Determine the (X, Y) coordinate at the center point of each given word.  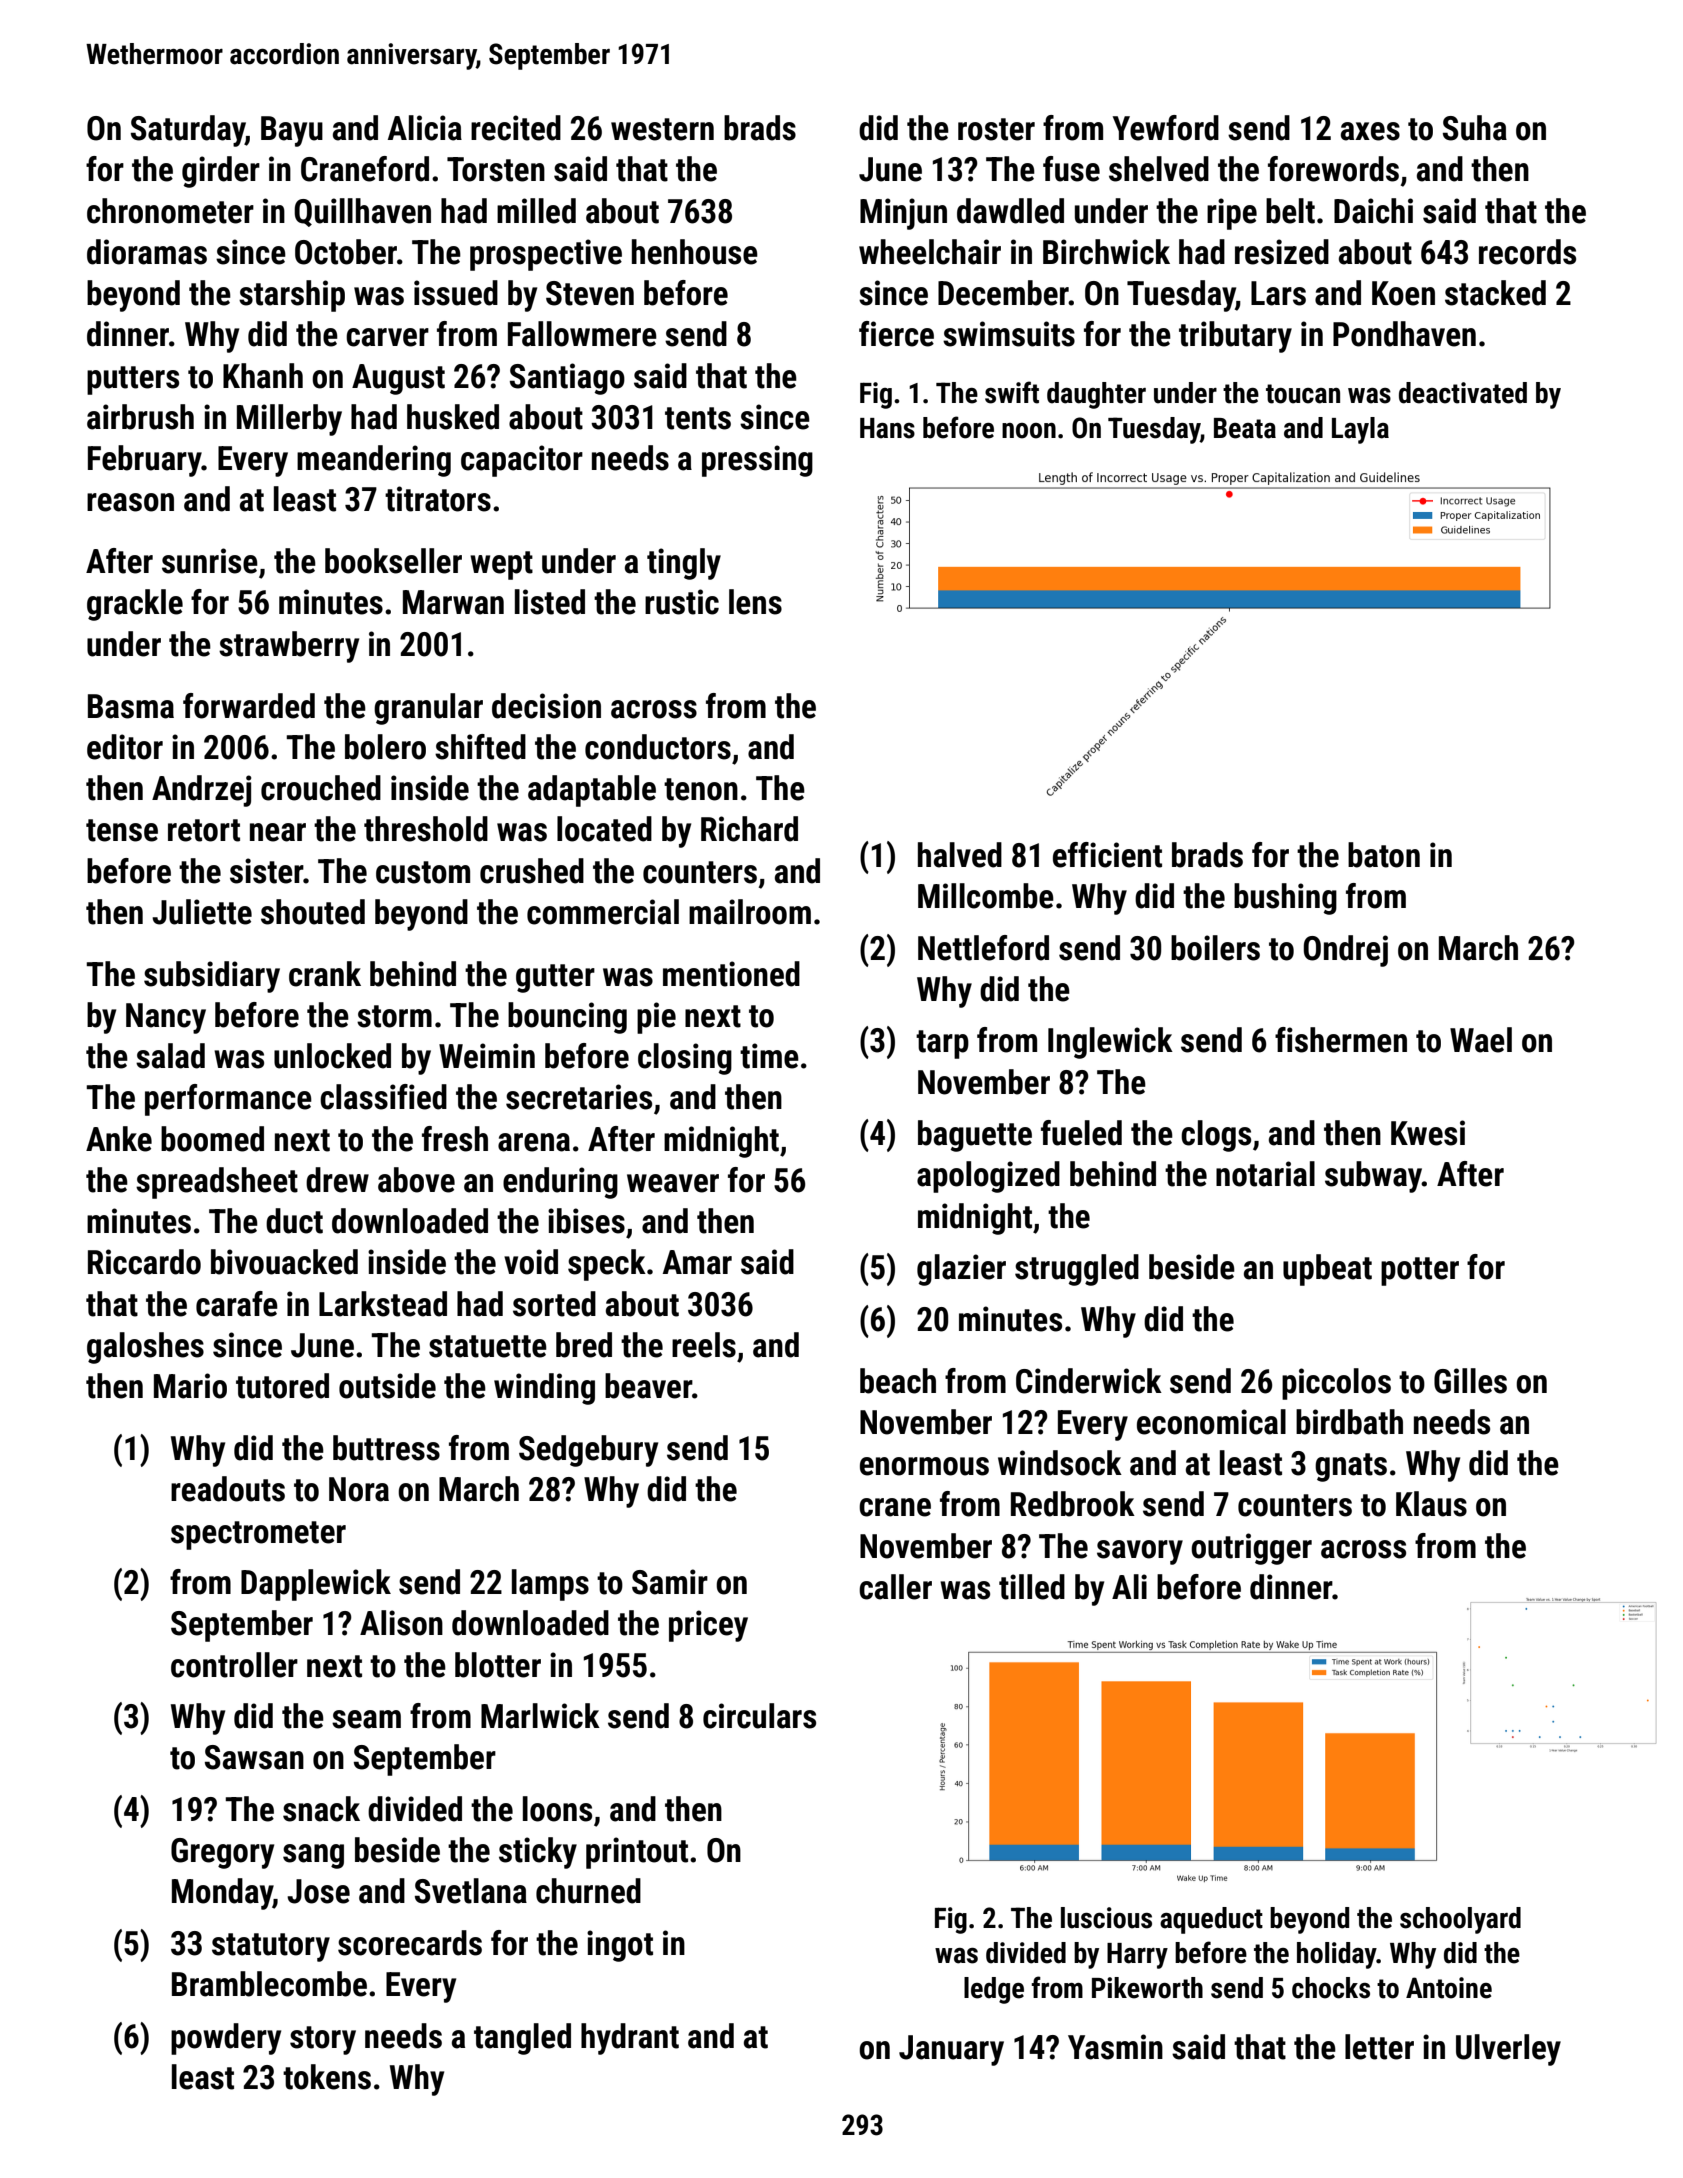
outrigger (1251, 1549)
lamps (550, 1585)
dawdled (1010, 211)
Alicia (425, 128)
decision (546, 706)
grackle (135, 605)
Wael (1481, 1040)
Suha (1475, 128)
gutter (555, 978)
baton (1384, 855)
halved (960, 855)
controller (234, 1665)
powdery (226, 2039)
